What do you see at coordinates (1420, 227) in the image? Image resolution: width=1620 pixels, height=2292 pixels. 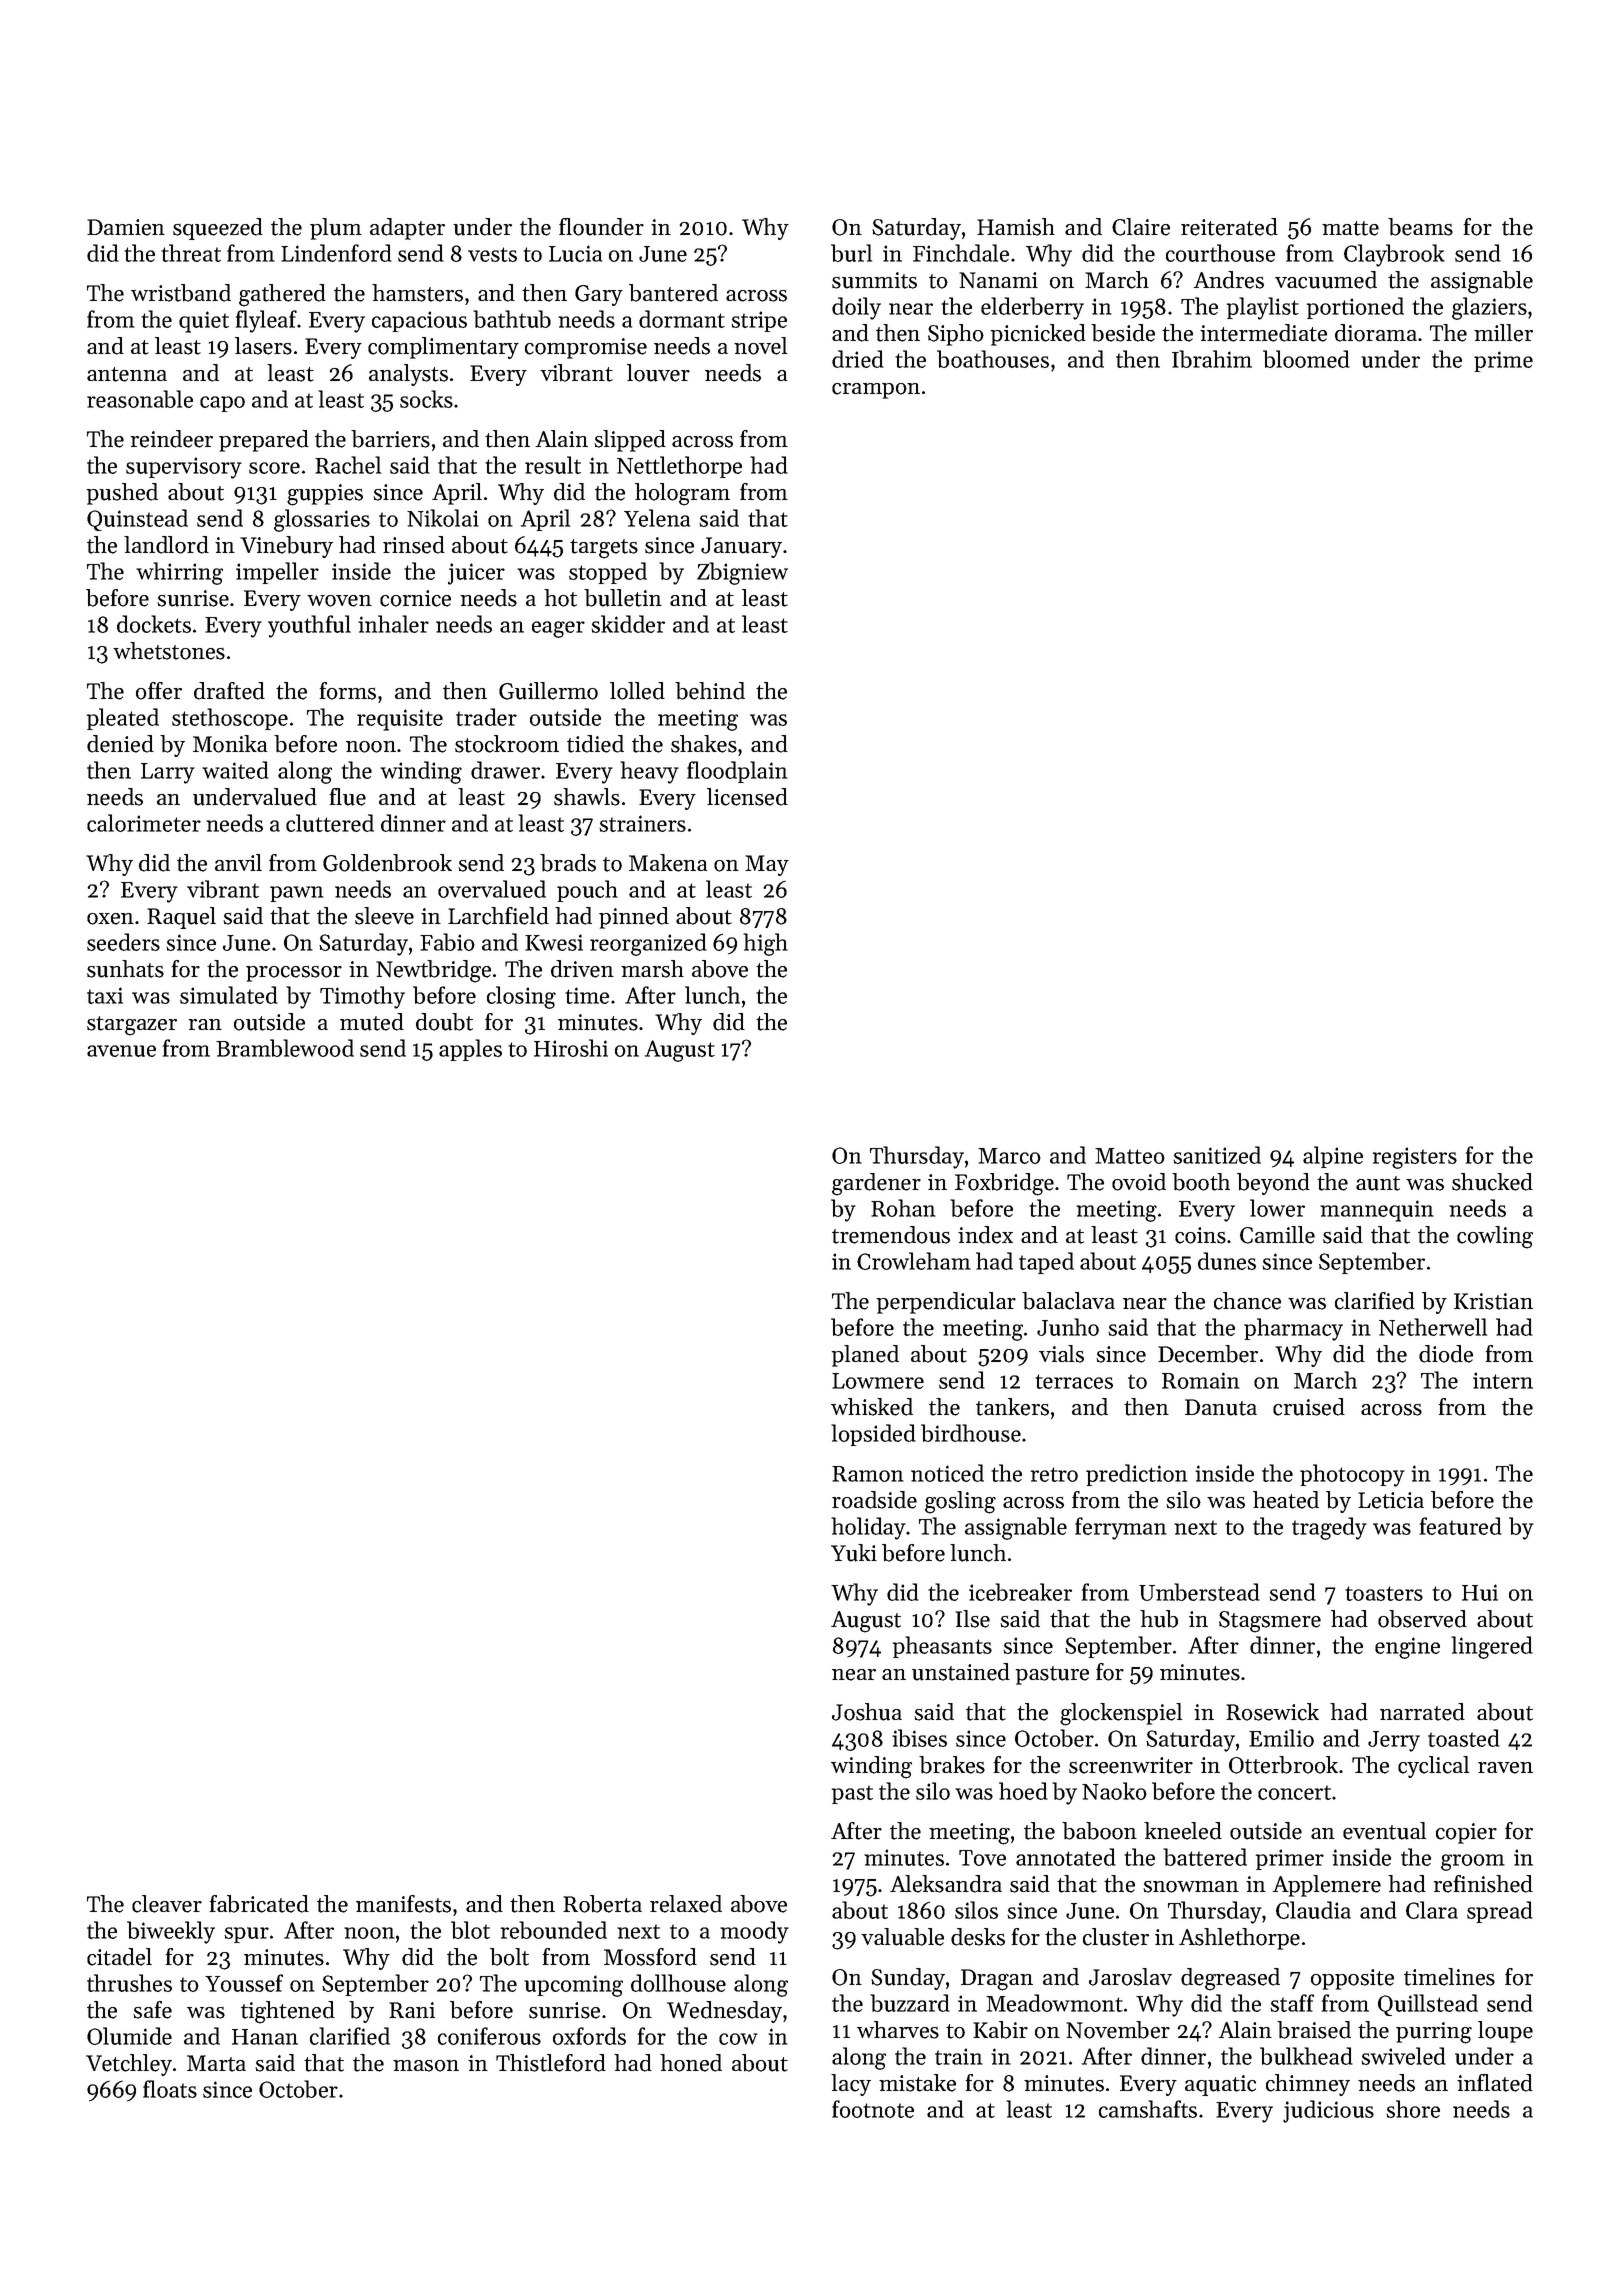 I see `beams` at bounding box center [1420, 227].
